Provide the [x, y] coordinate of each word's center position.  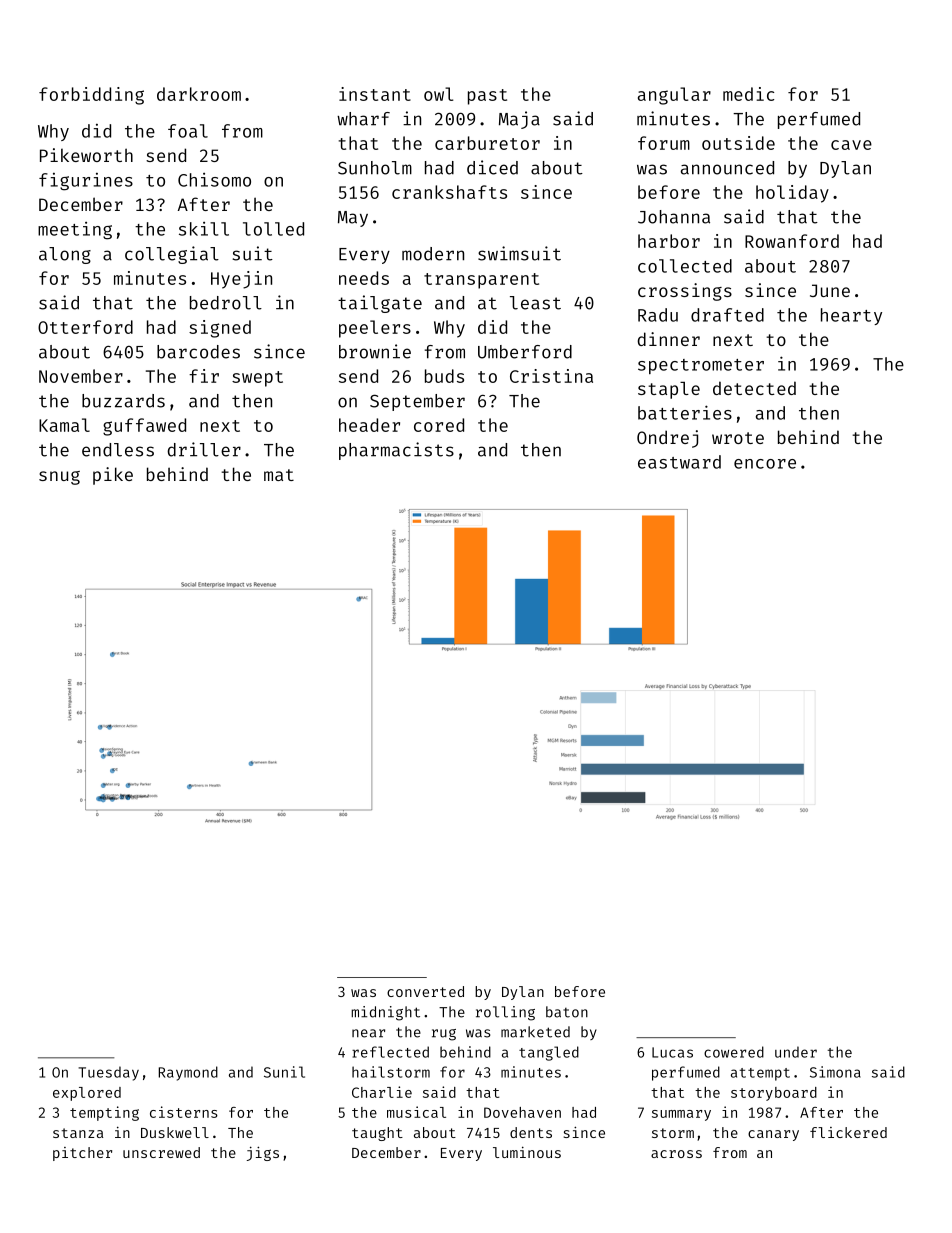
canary [773, 1135]
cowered [734, 1052]
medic [748, 94]
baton [567, 1012]
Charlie [382, 1092]
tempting [104, 1113]
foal [188, 131]
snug [59, 478]
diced [492, 167]
